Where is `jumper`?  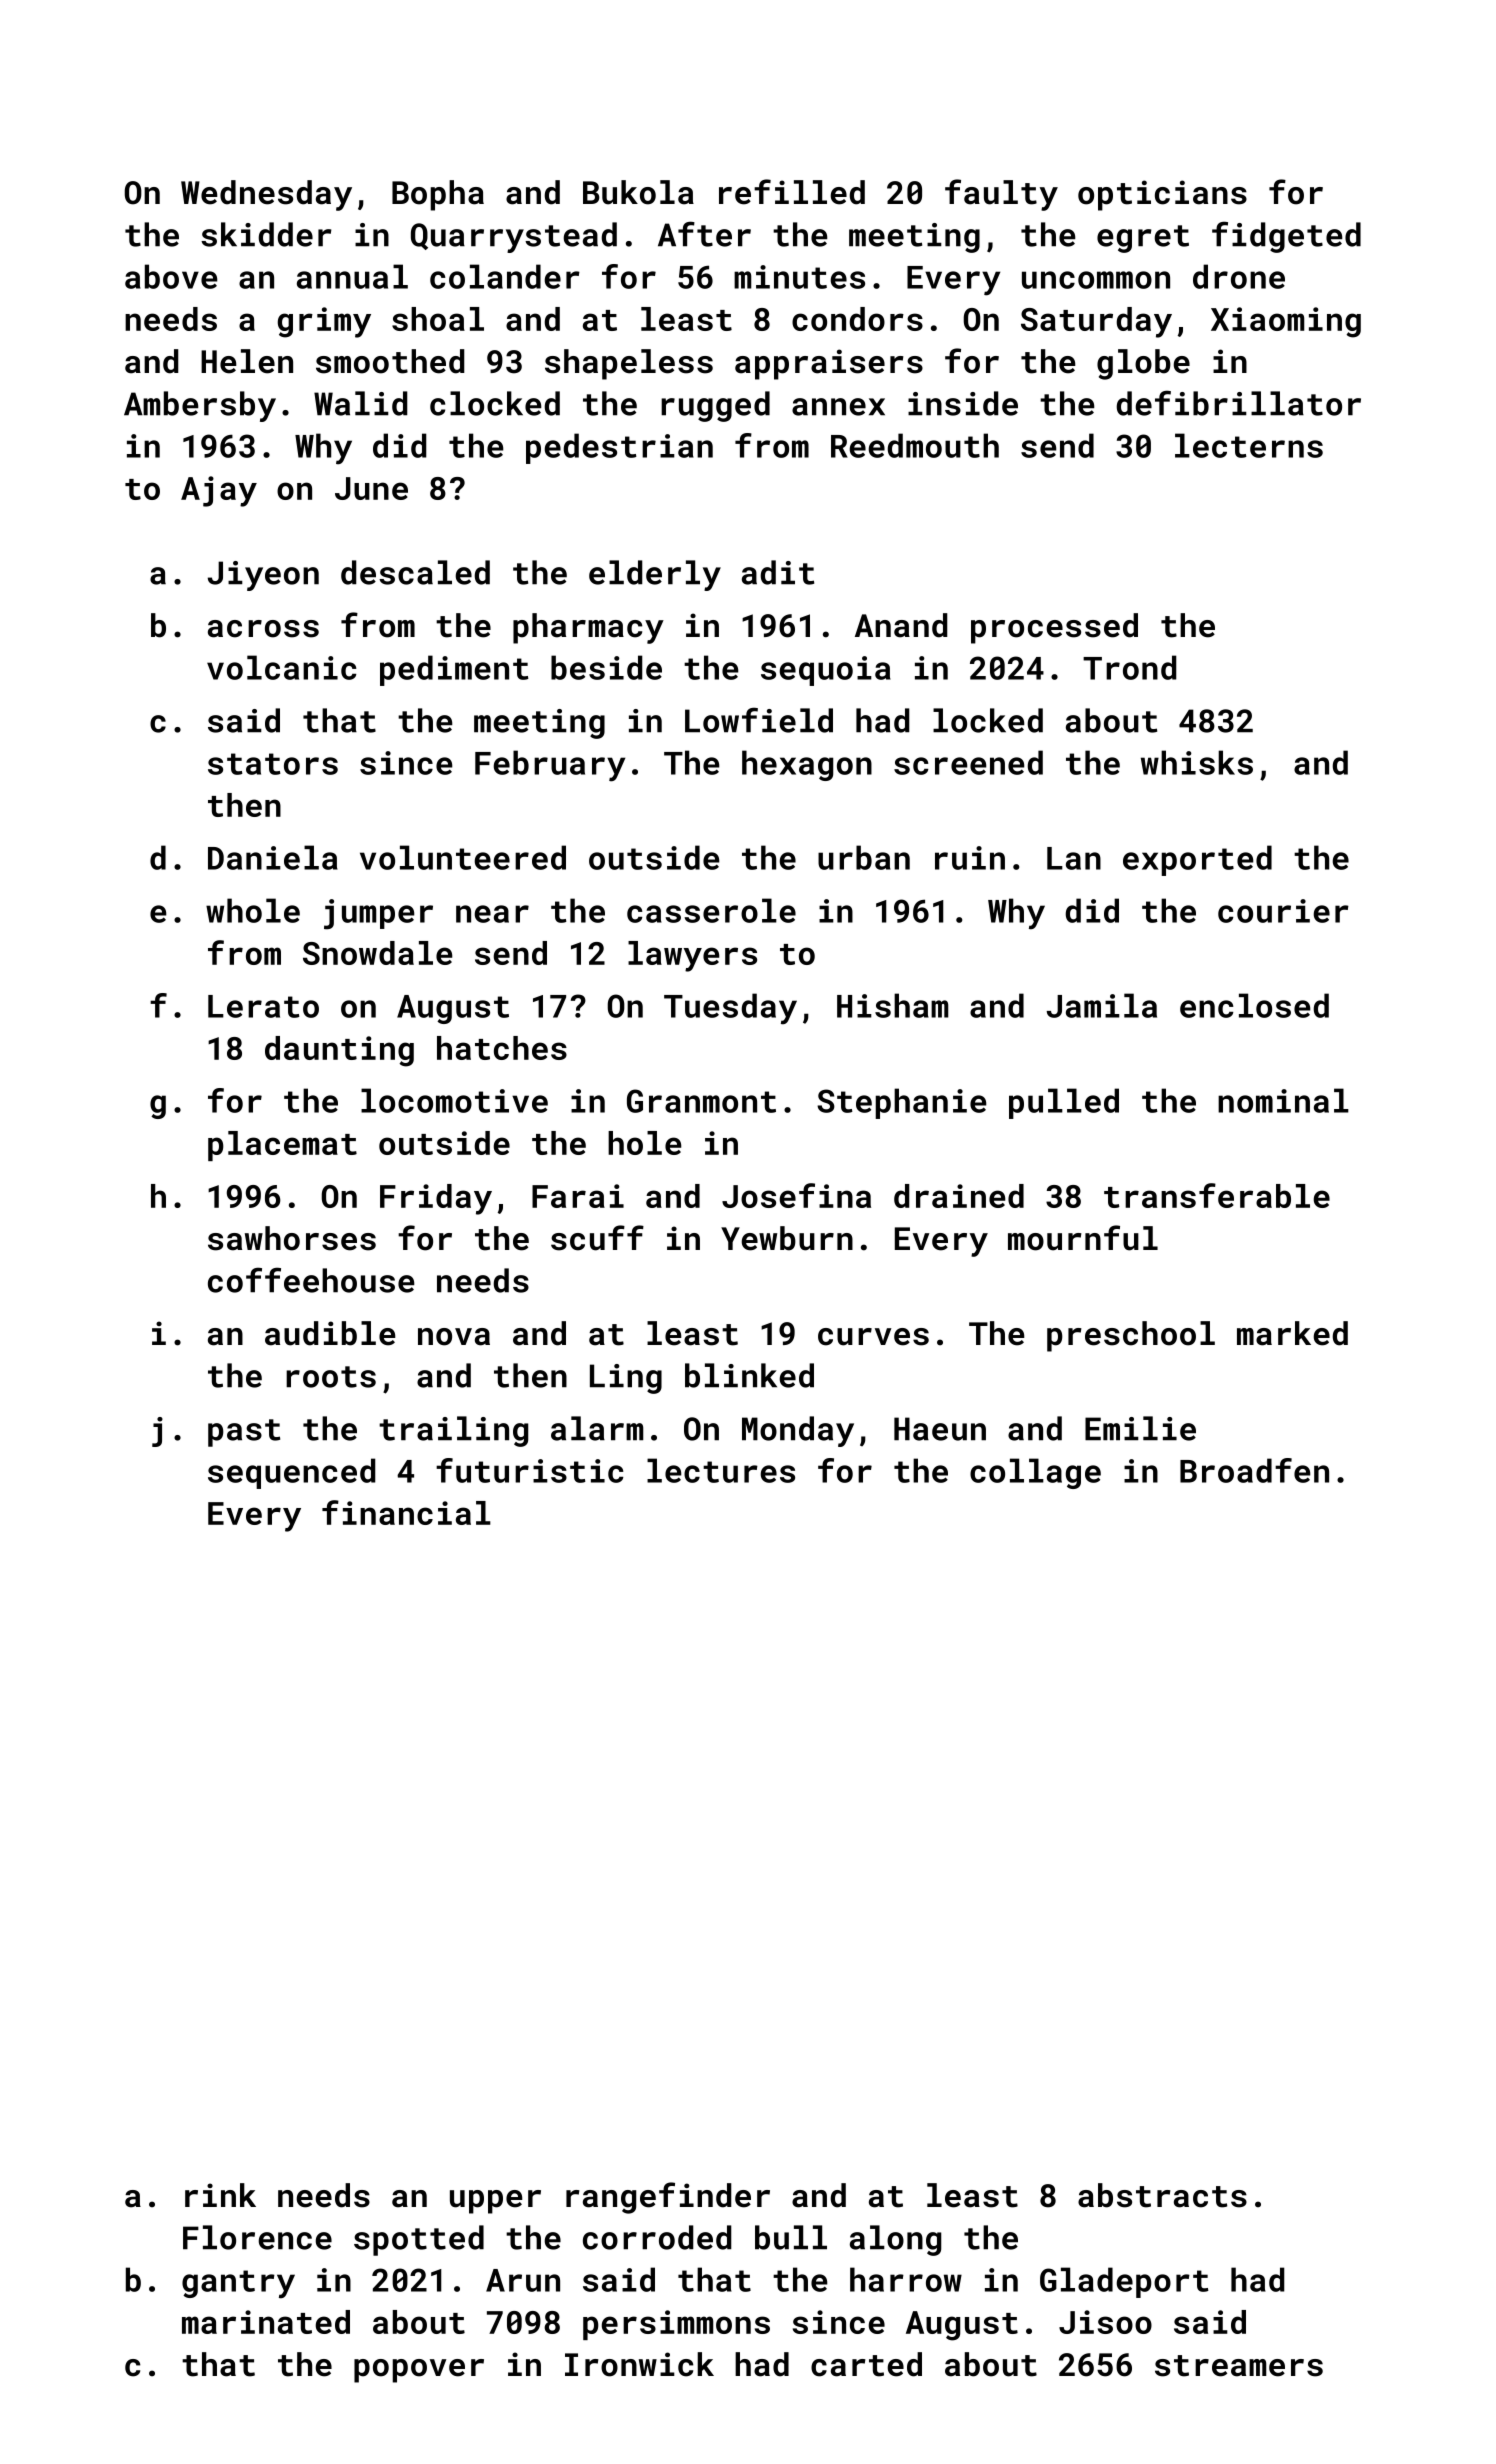 jumper is located at coordinates (378, 914).
